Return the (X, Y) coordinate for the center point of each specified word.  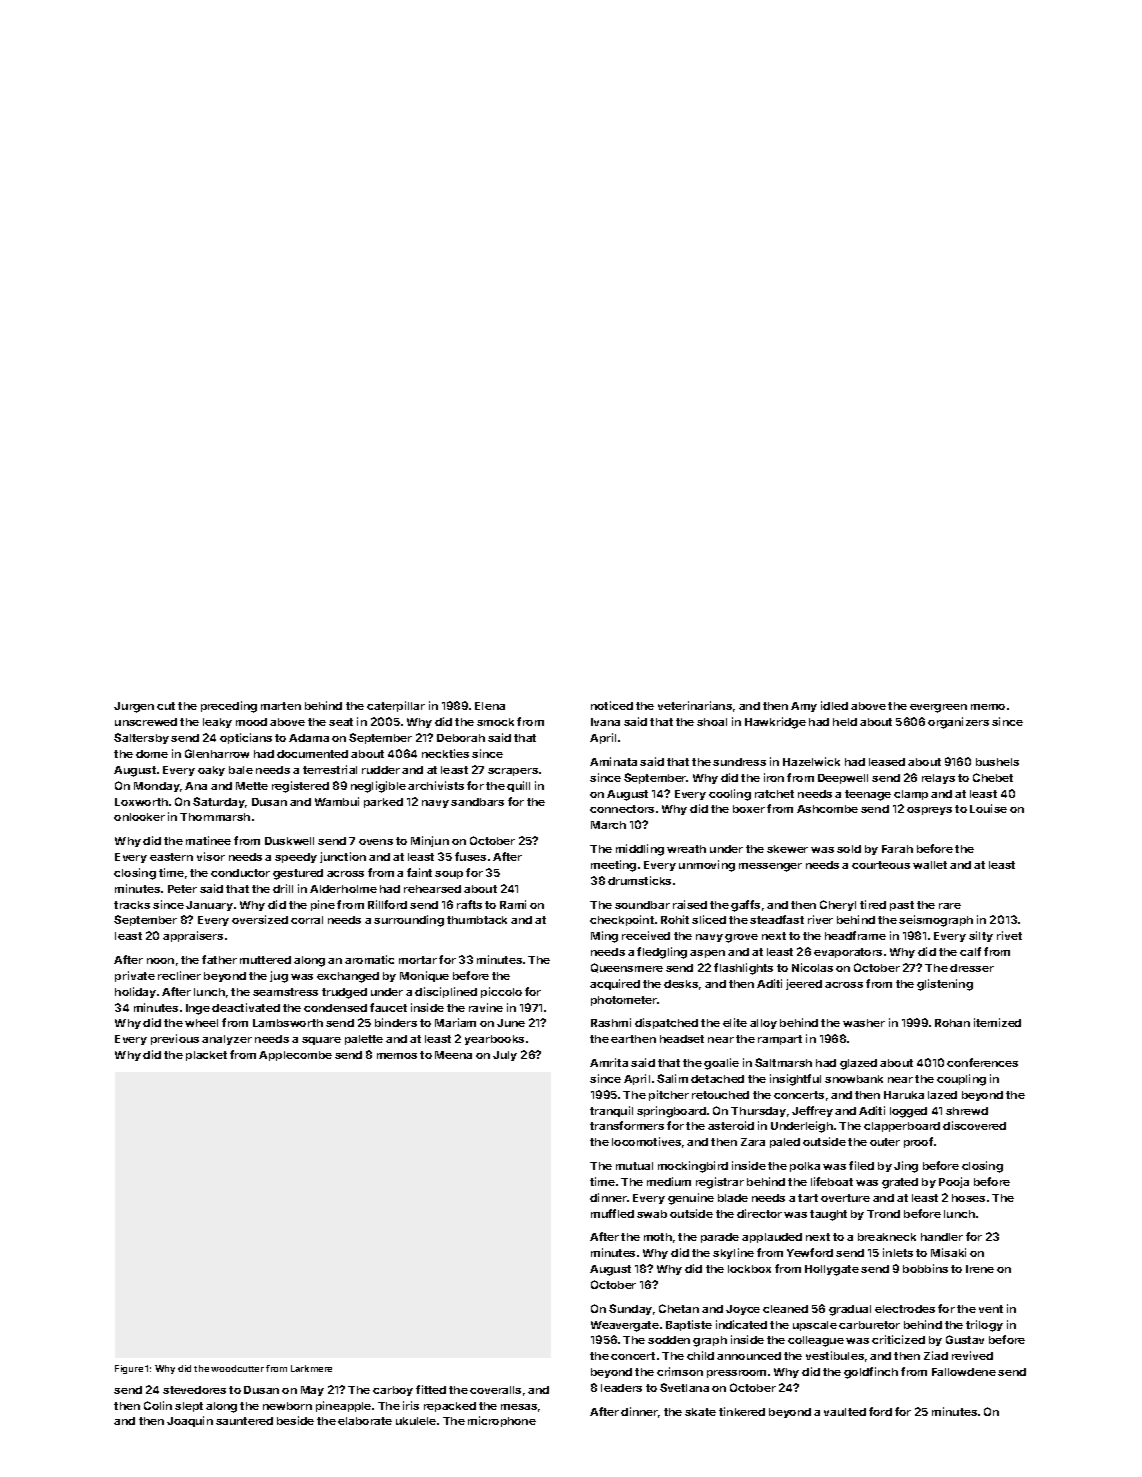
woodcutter (237, 1368)
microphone (502, 1421)
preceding (229, 707)
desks (681, 984)
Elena (490, 706)
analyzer (227, 1040)
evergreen (938, 708)
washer (864, 1023)
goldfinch (871, 1373)
